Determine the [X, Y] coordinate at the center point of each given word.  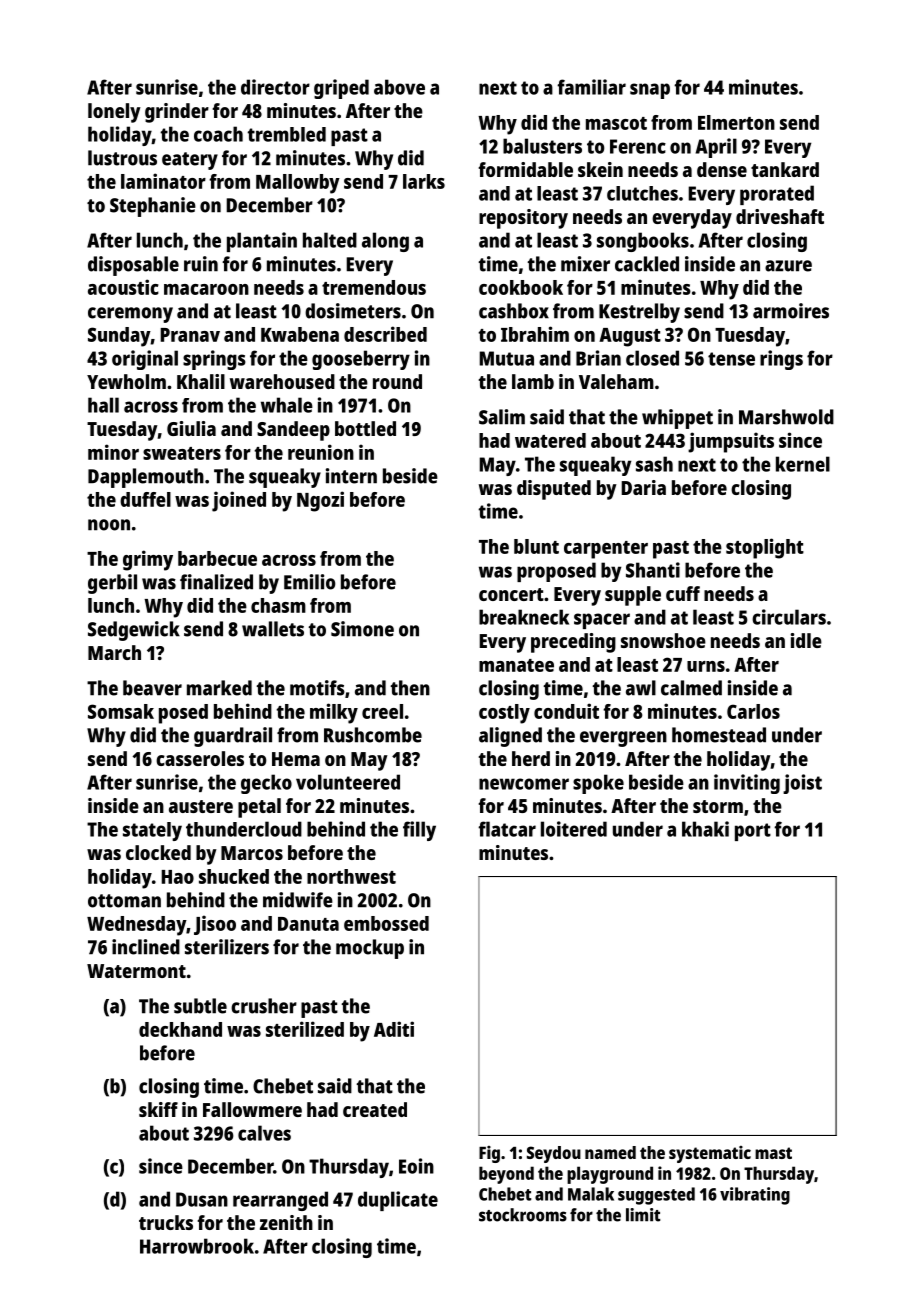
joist [802, 784]
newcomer [524, 784]
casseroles [200, 758]
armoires [791, 311]
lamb [533, 381]
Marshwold [786, 417]
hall [103, 405]
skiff [158, 1109]
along [385, 242]
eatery [190, 161]
